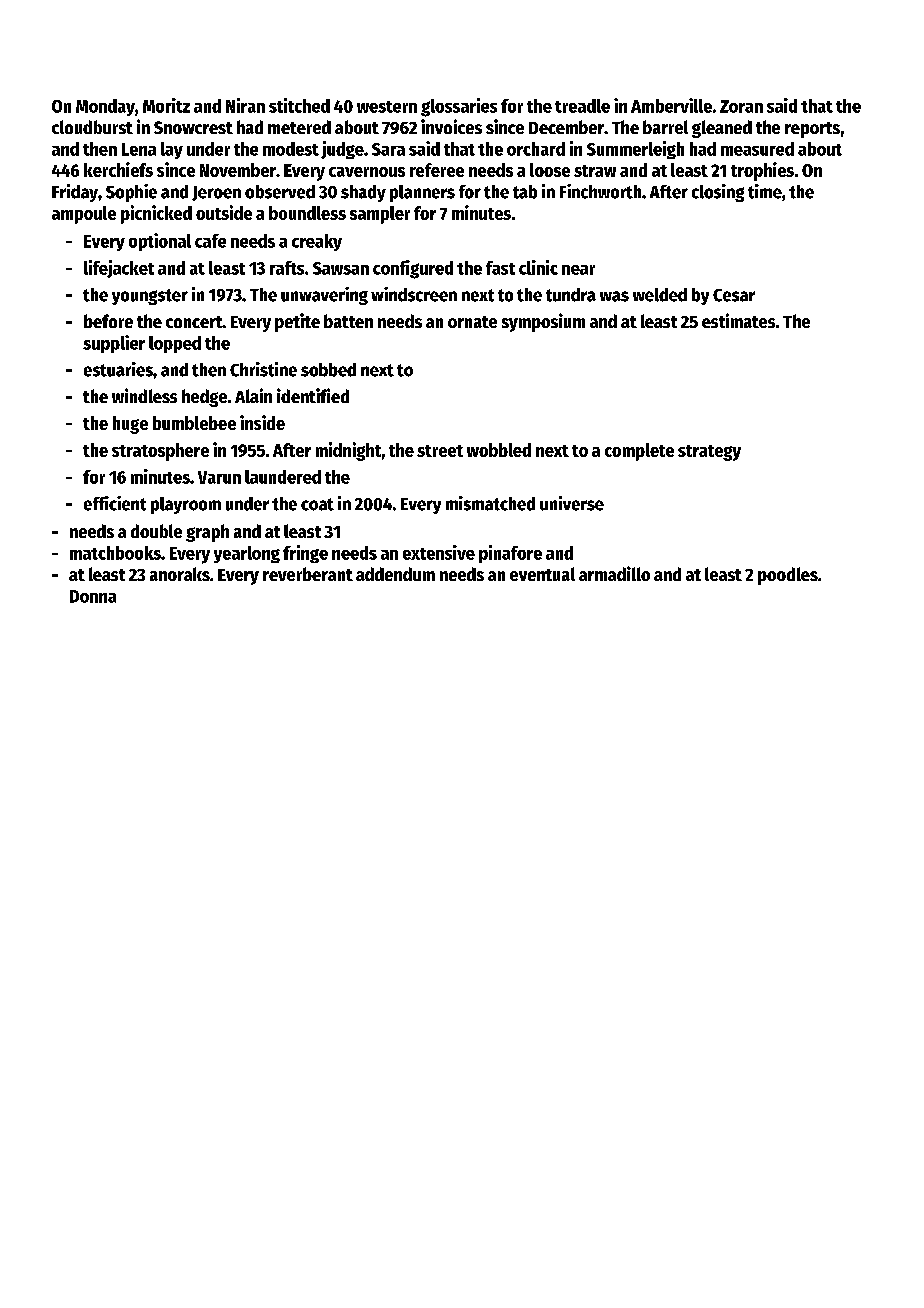 This screenshot has height=1308, width=924. Describe the element at coordinates (741, 106) in the screenshot. I see `Zoran` at that location.
